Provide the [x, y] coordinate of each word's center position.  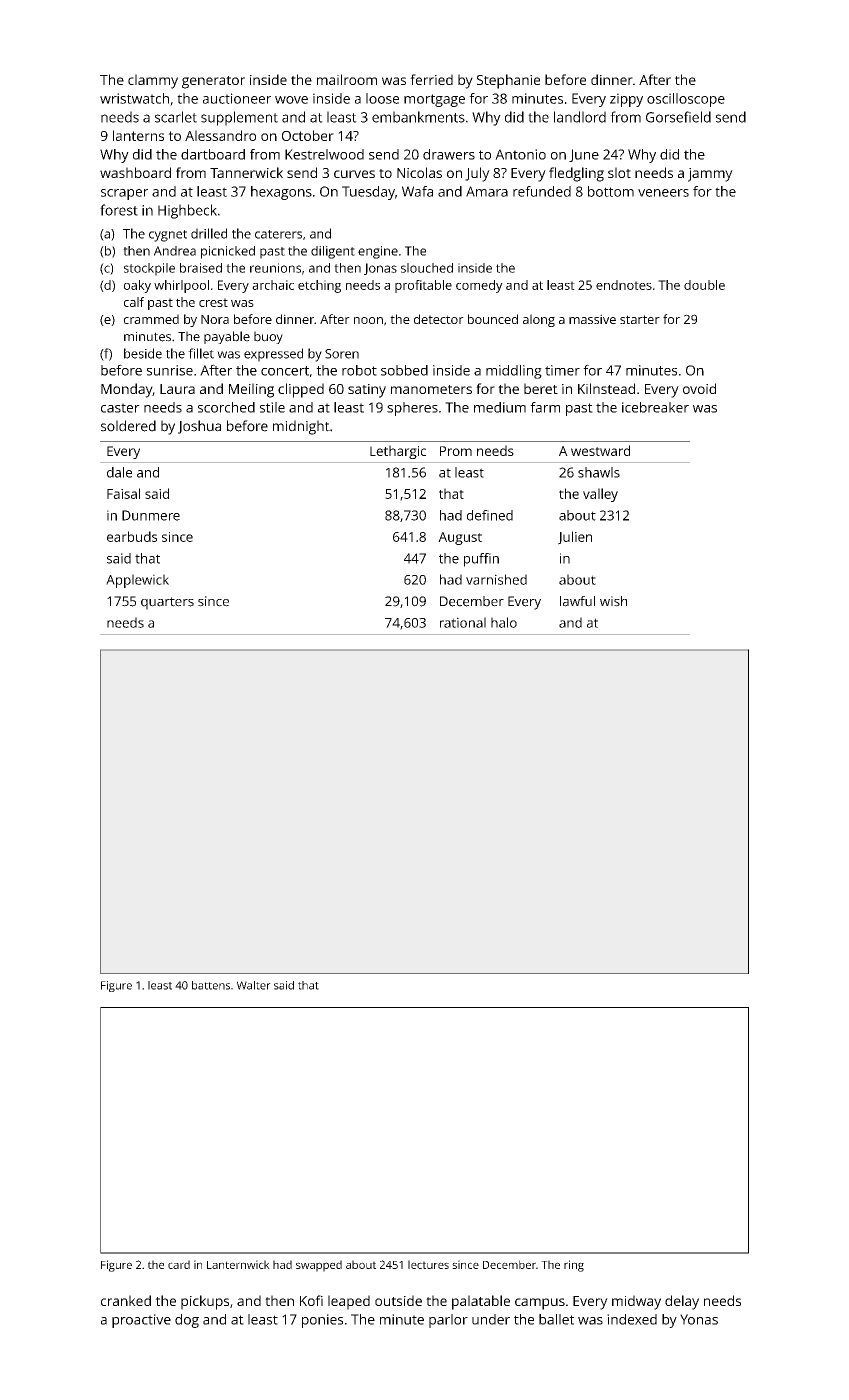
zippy [626, 100]
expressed [273, 355]
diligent [333, 252]
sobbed [404, 370]
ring [574, 1266]
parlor [448, 1321]
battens [211, 985]
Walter [254, 985]
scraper [124, 194]
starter [640, 319]
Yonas [699, 1319]
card [179, 1264]
